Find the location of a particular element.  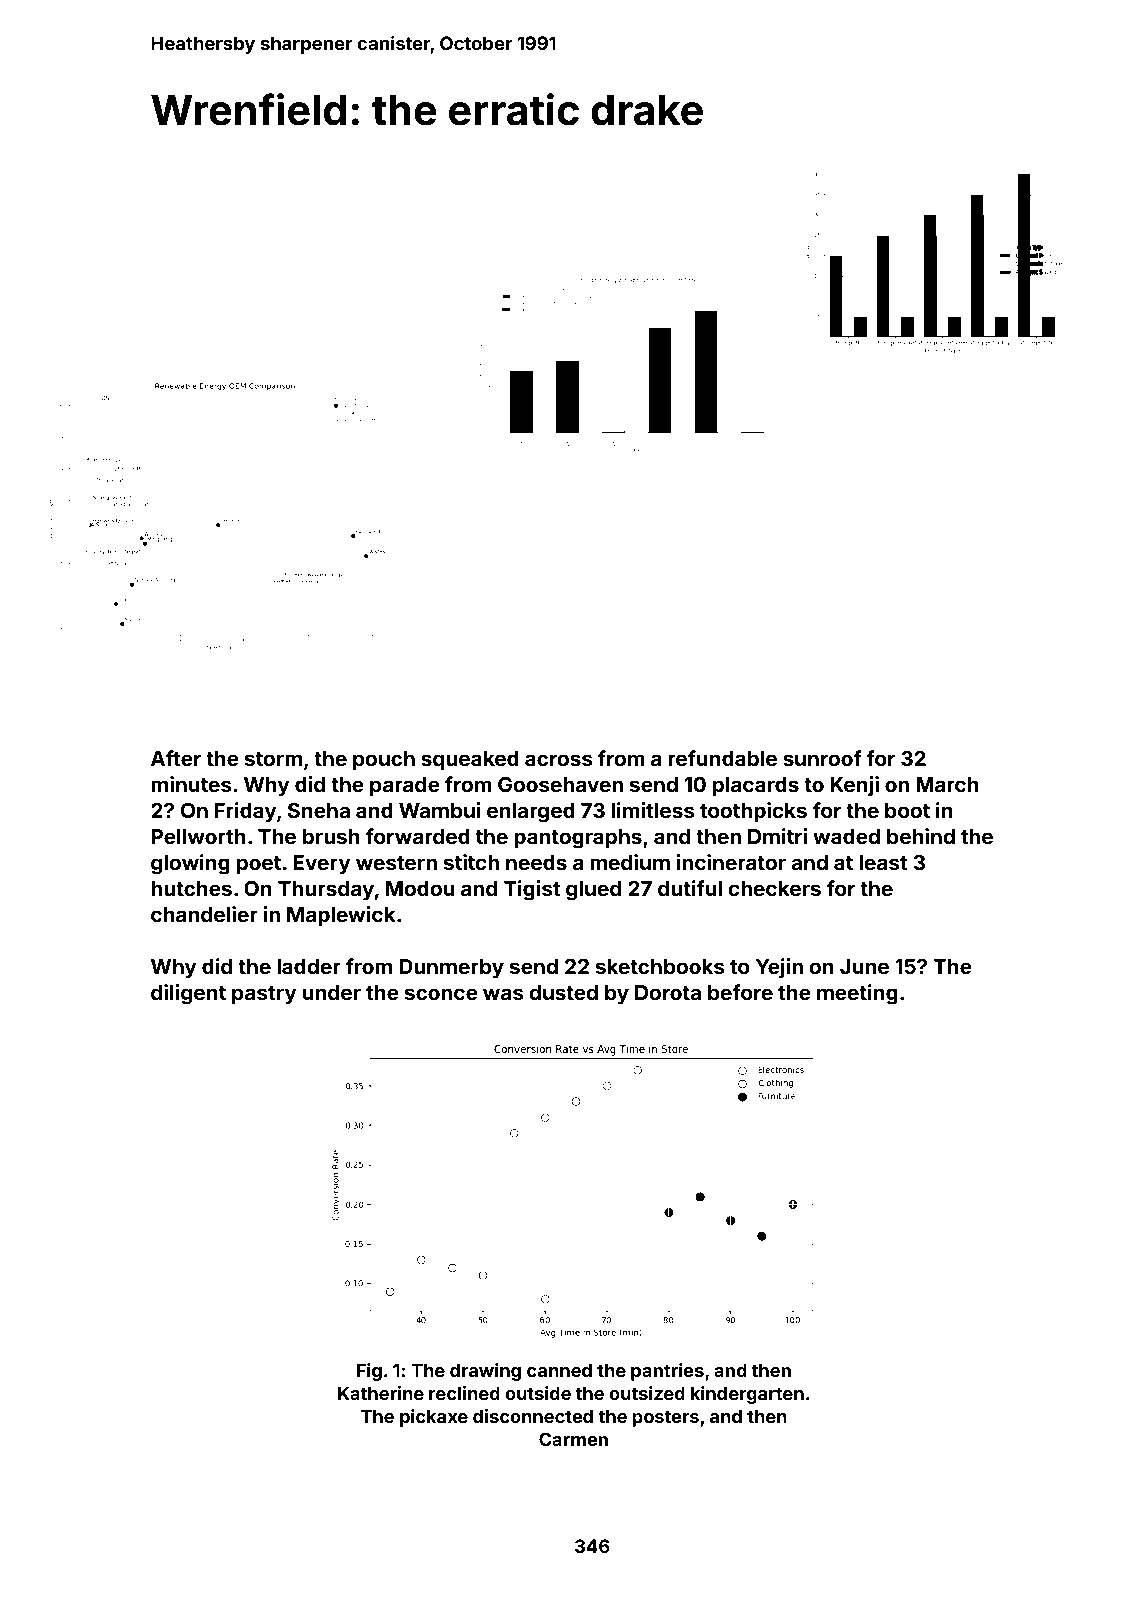

refundable is located at coordinates (722, 758).
